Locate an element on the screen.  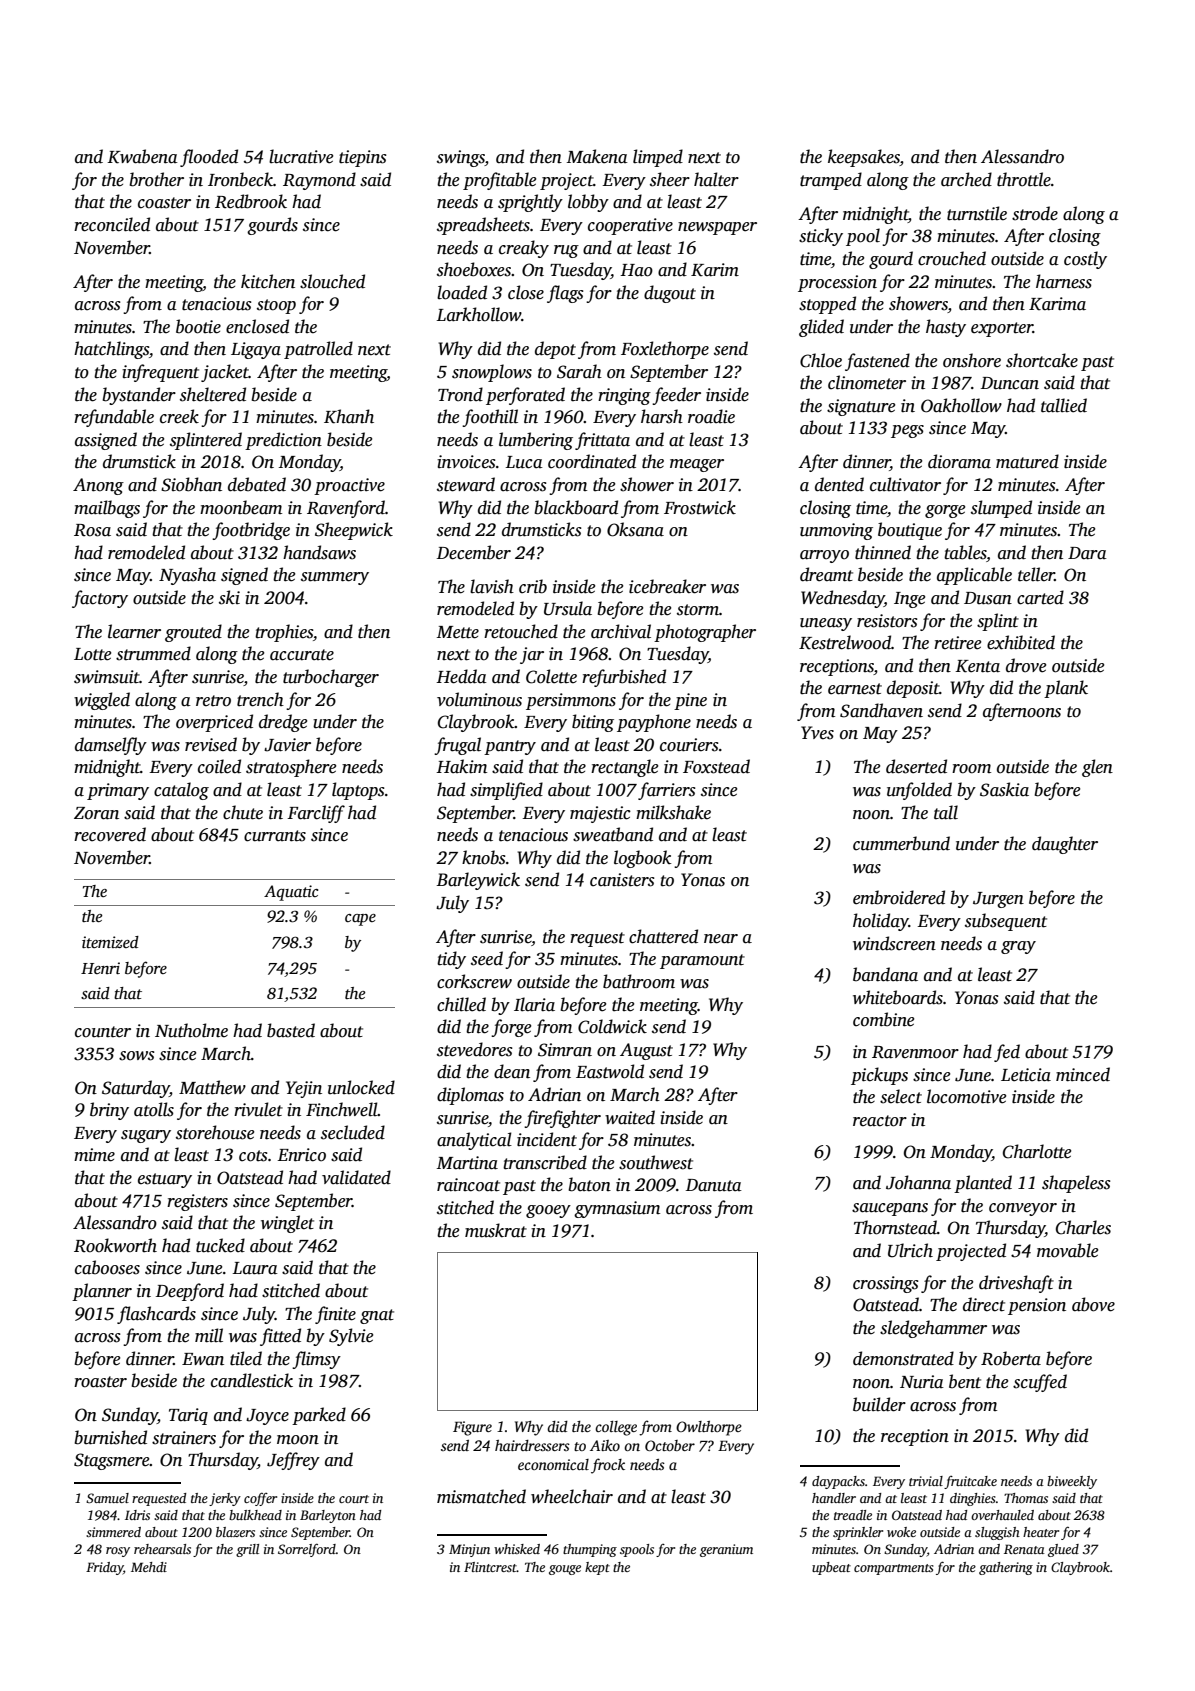
Kwabena is located at coordinates (142, 156).
